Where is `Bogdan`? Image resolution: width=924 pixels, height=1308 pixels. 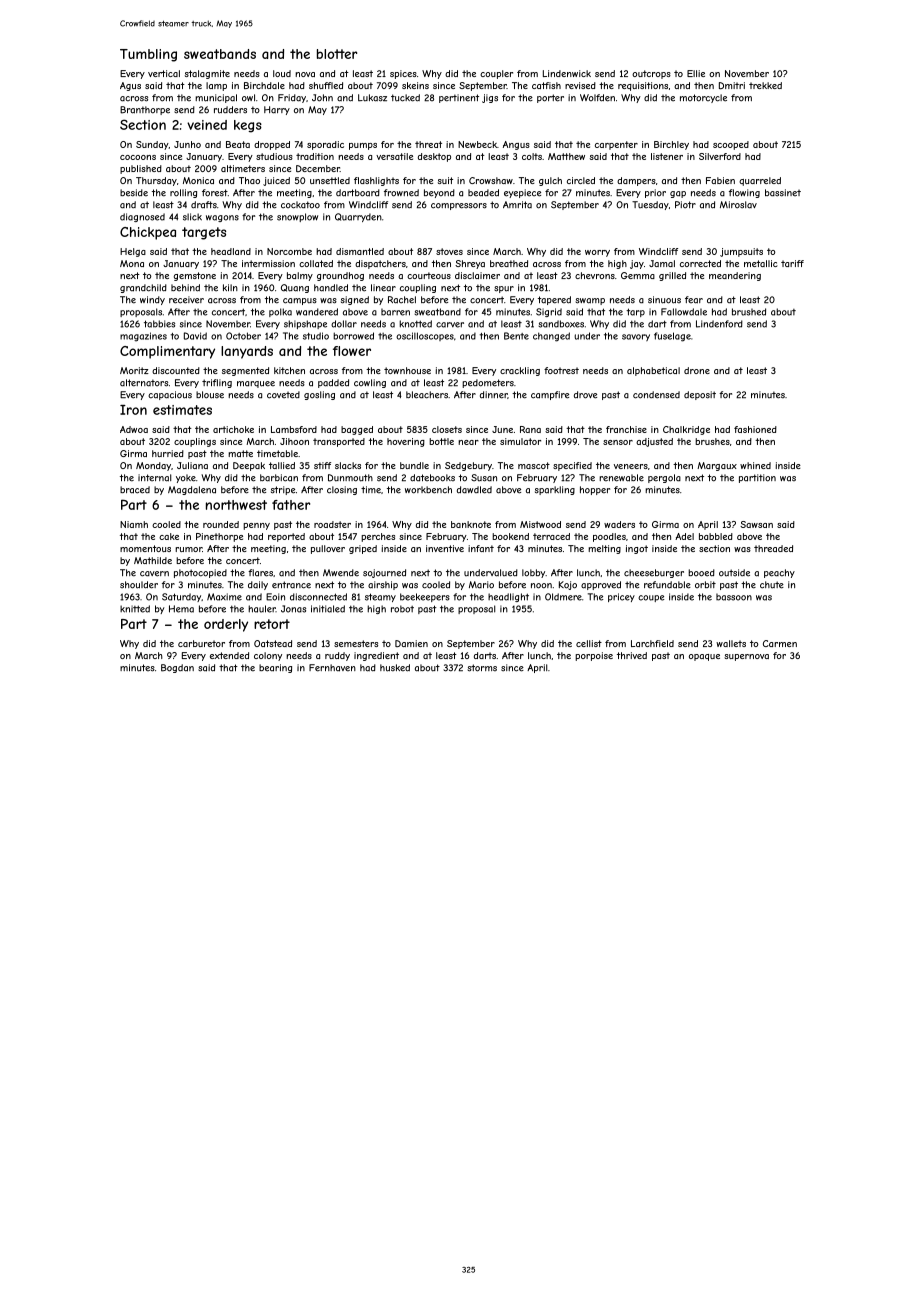
Bogdan is located at coordinates (177, 668).
